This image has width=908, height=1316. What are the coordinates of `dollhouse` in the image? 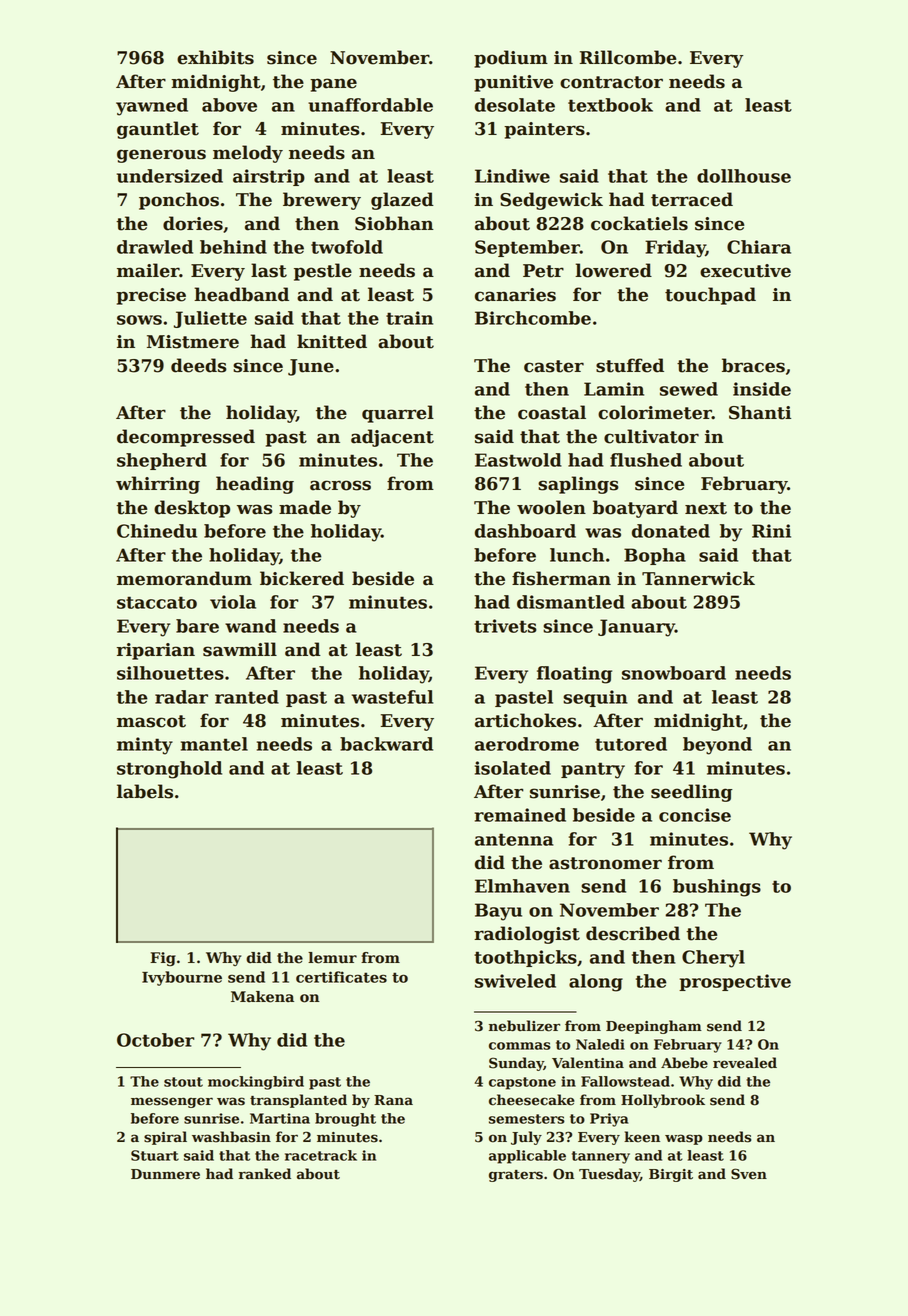 It's located at (744, 176).
